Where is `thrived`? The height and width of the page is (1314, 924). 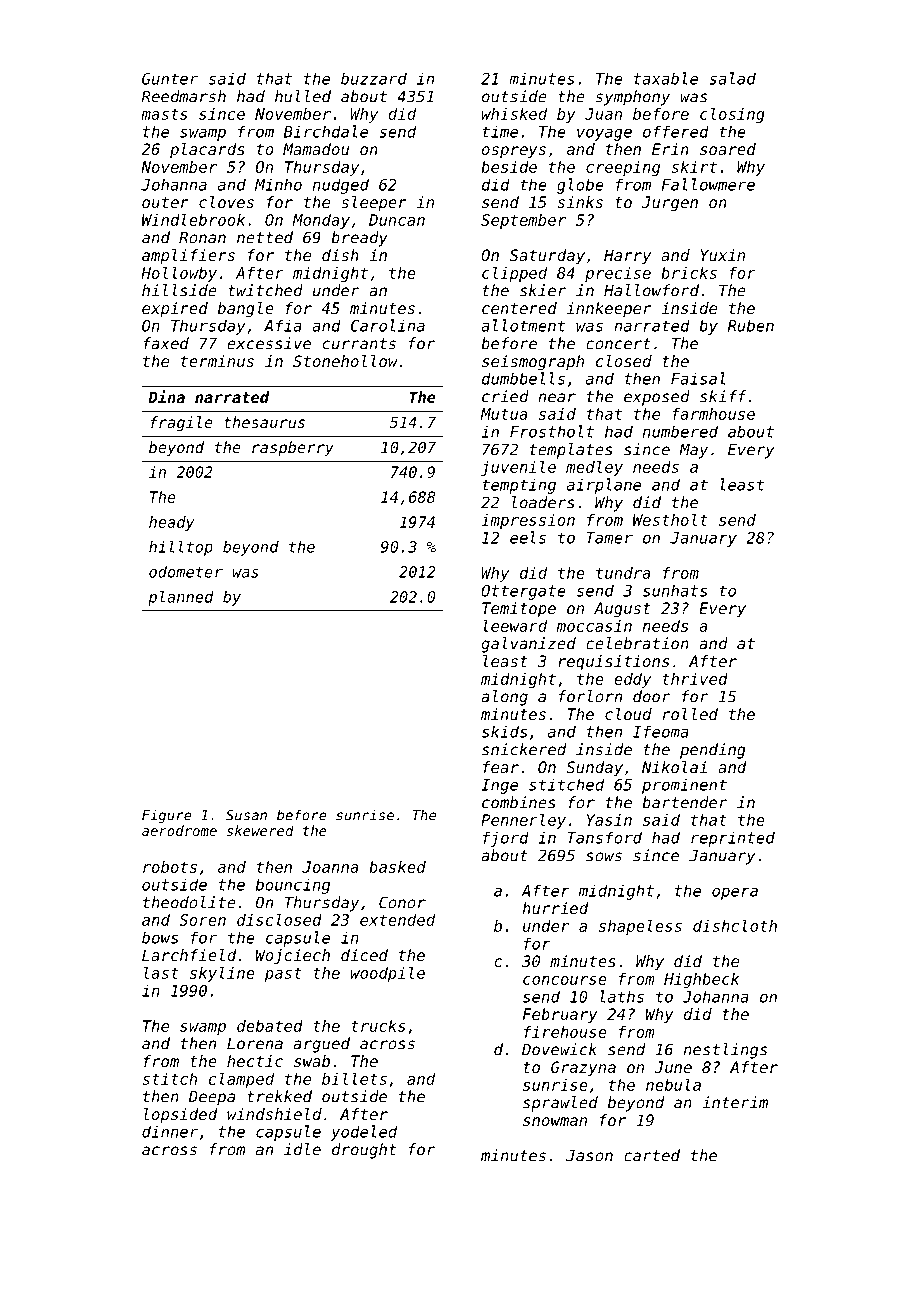 thrived is located at coordinates (695, 679).
